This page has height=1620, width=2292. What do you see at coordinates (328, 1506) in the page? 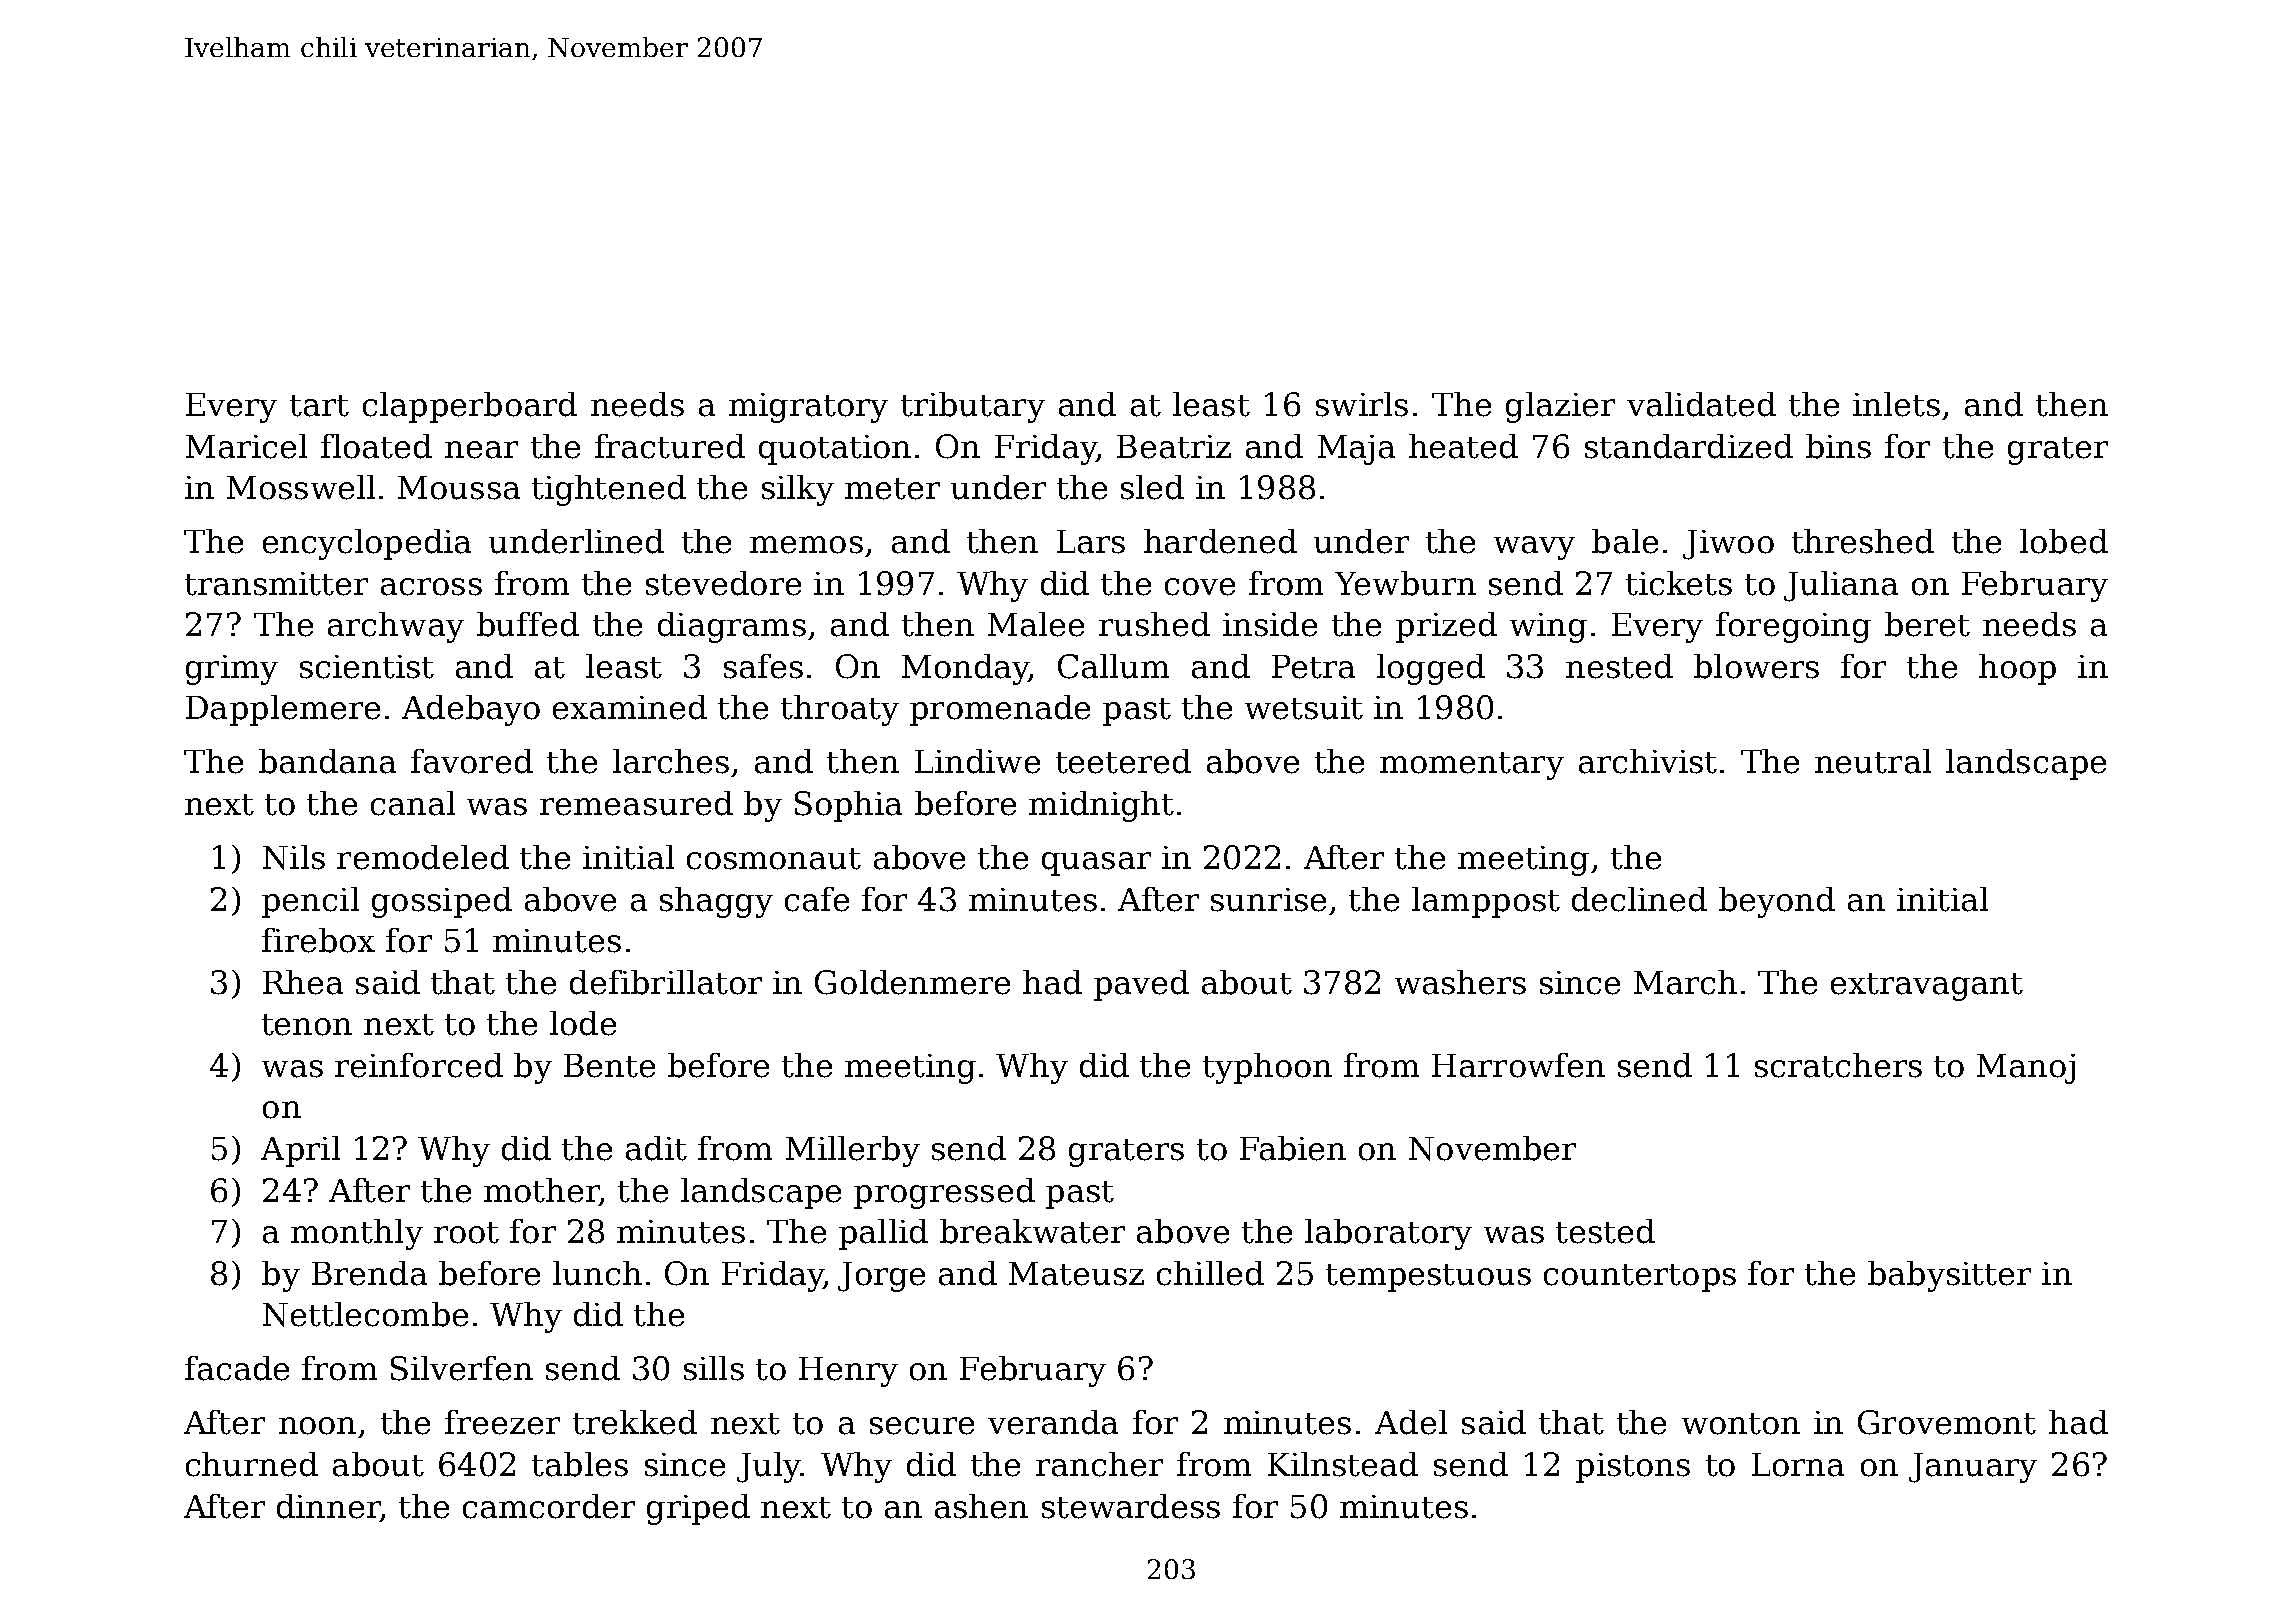
I see `dinner` at bounding box center [328, 1506].
